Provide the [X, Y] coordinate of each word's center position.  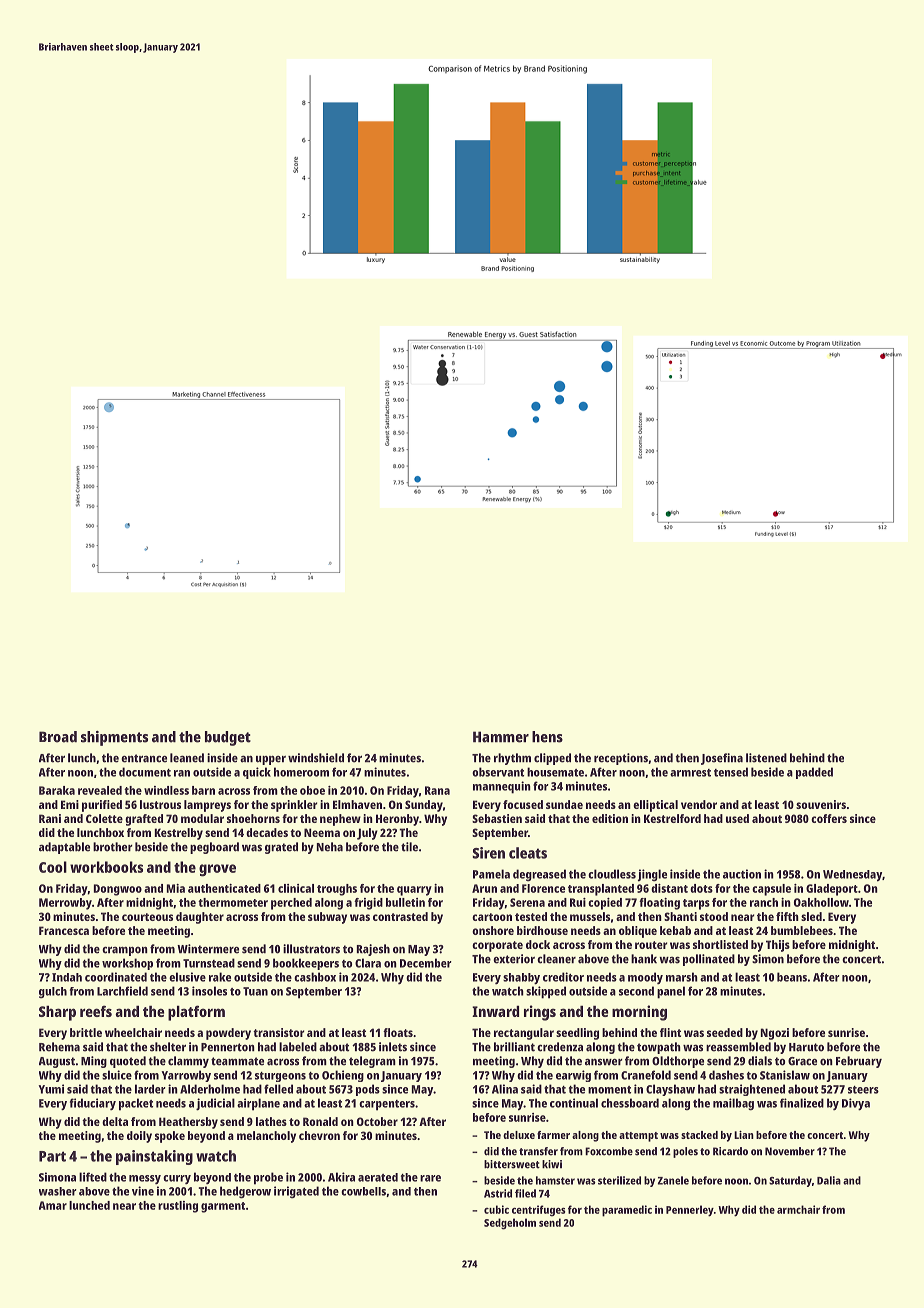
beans [792, 977]
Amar [53, 1205]
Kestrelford [672, 818]
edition [610, 818]
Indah [67, 977]
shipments [114, 738]
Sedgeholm [510, 1224]
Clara [368, 963]
